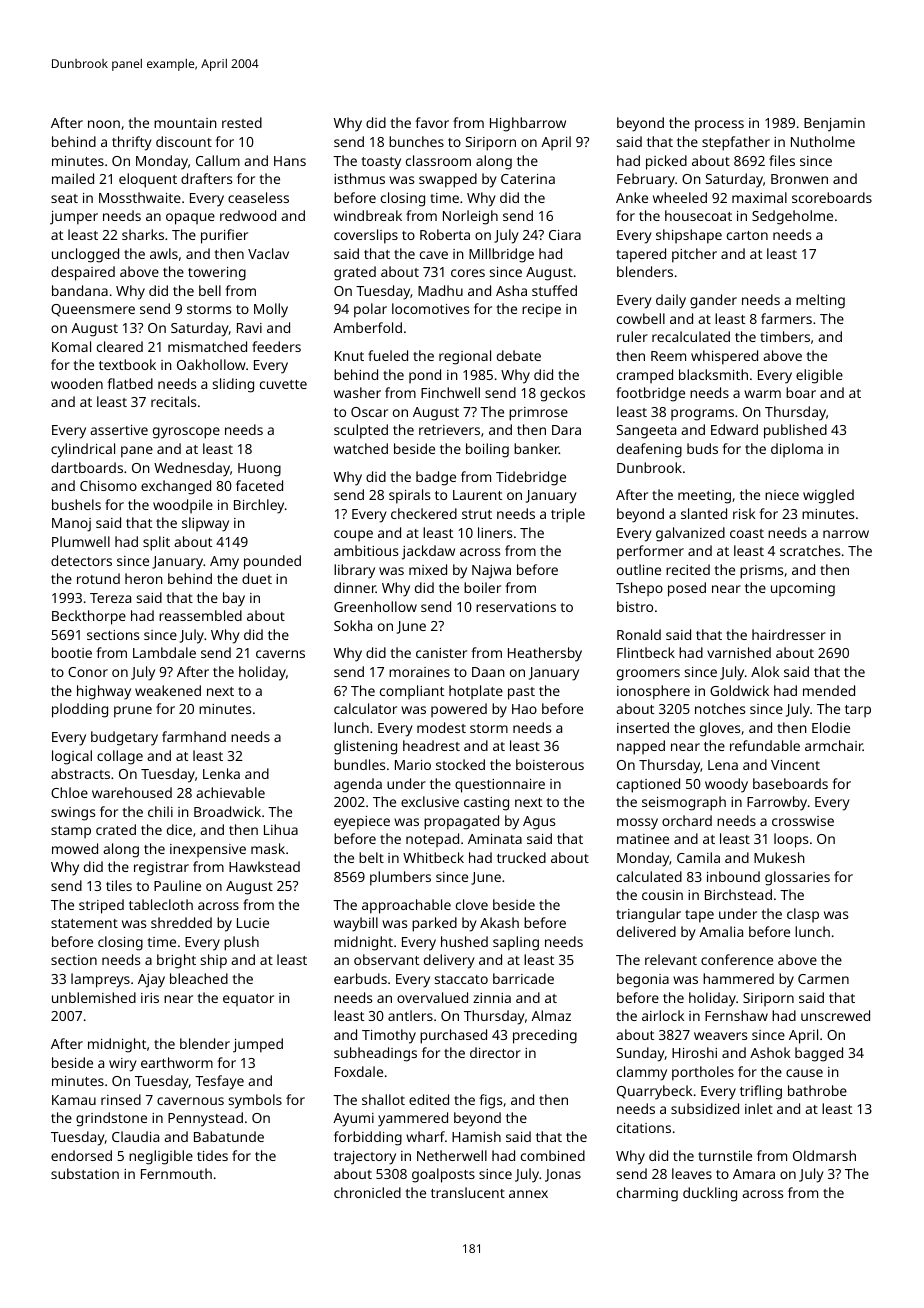 The height and width of the document is (1308, 924). What do you see at coordinates (192, 469) in the document?
I see `Wednesday` at bounding box center [192, 469].
